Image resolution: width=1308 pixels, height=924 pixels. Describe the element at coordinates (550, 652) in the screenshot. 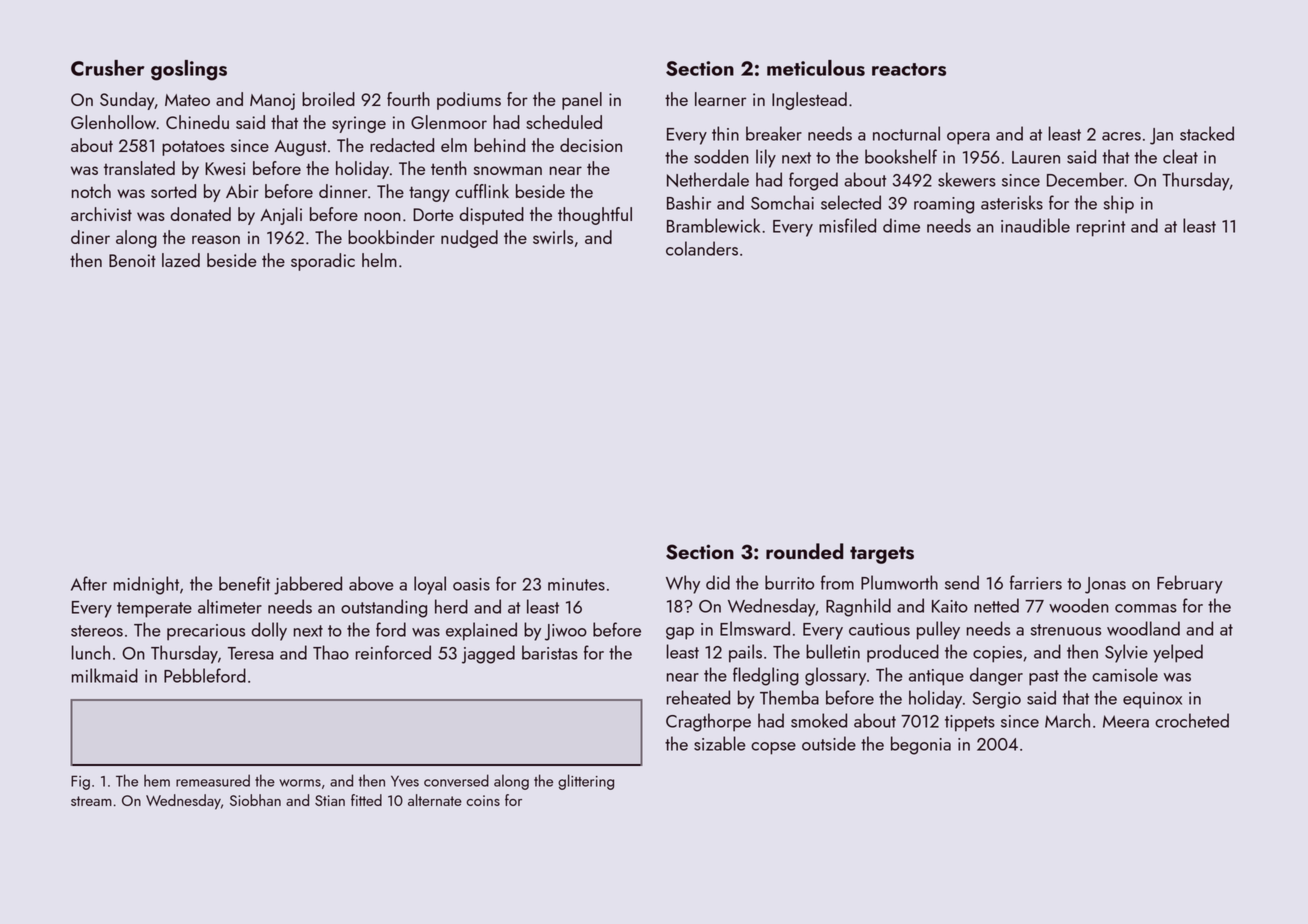

I see `baristas` at that location.
